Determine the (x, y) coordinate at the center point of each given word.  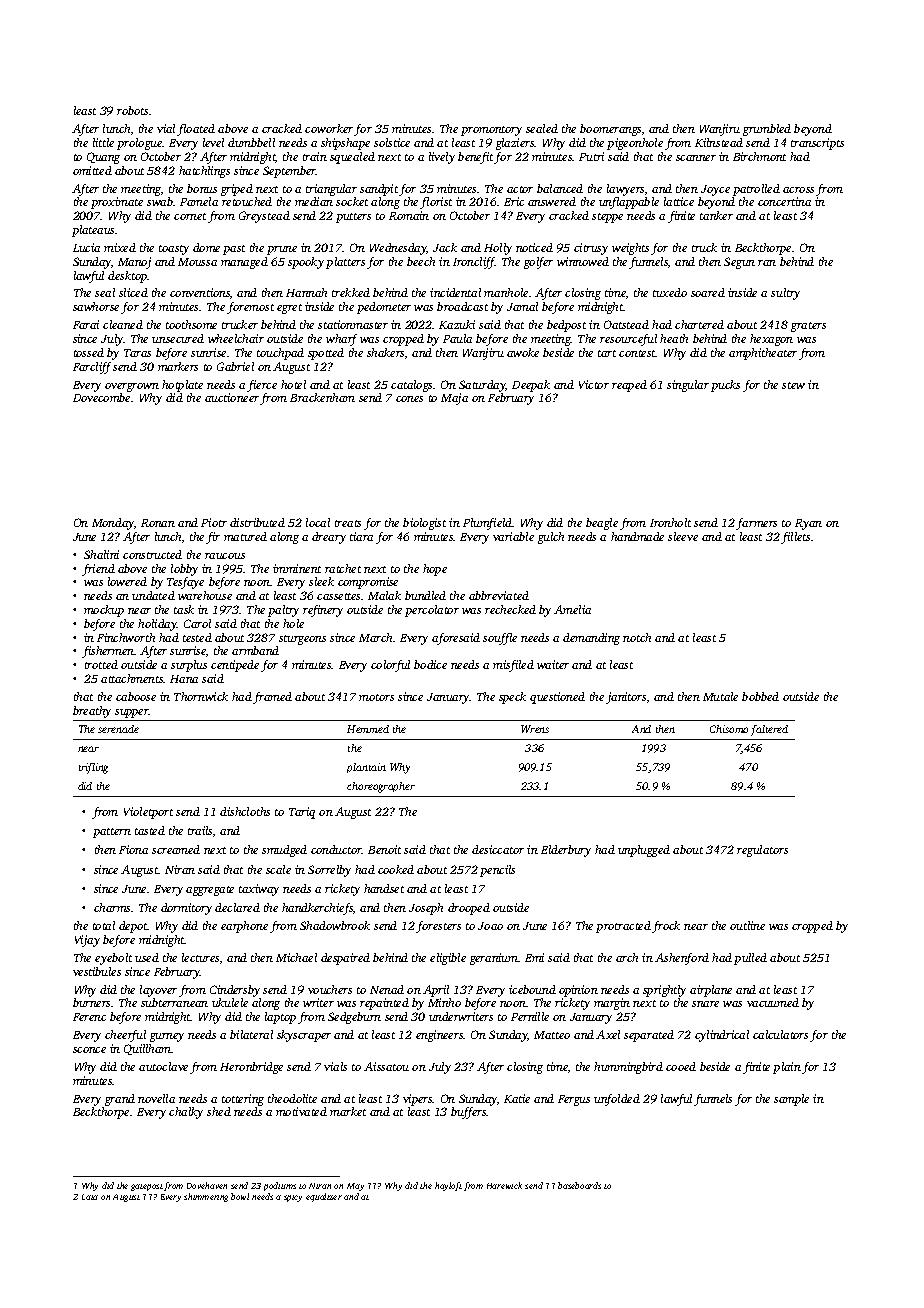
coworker (329, 128)
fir (213, 538)
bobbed (760, 696)
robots (132, 110)
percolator (432, 611)
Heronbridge (251, 1068)
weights (630, 249)
